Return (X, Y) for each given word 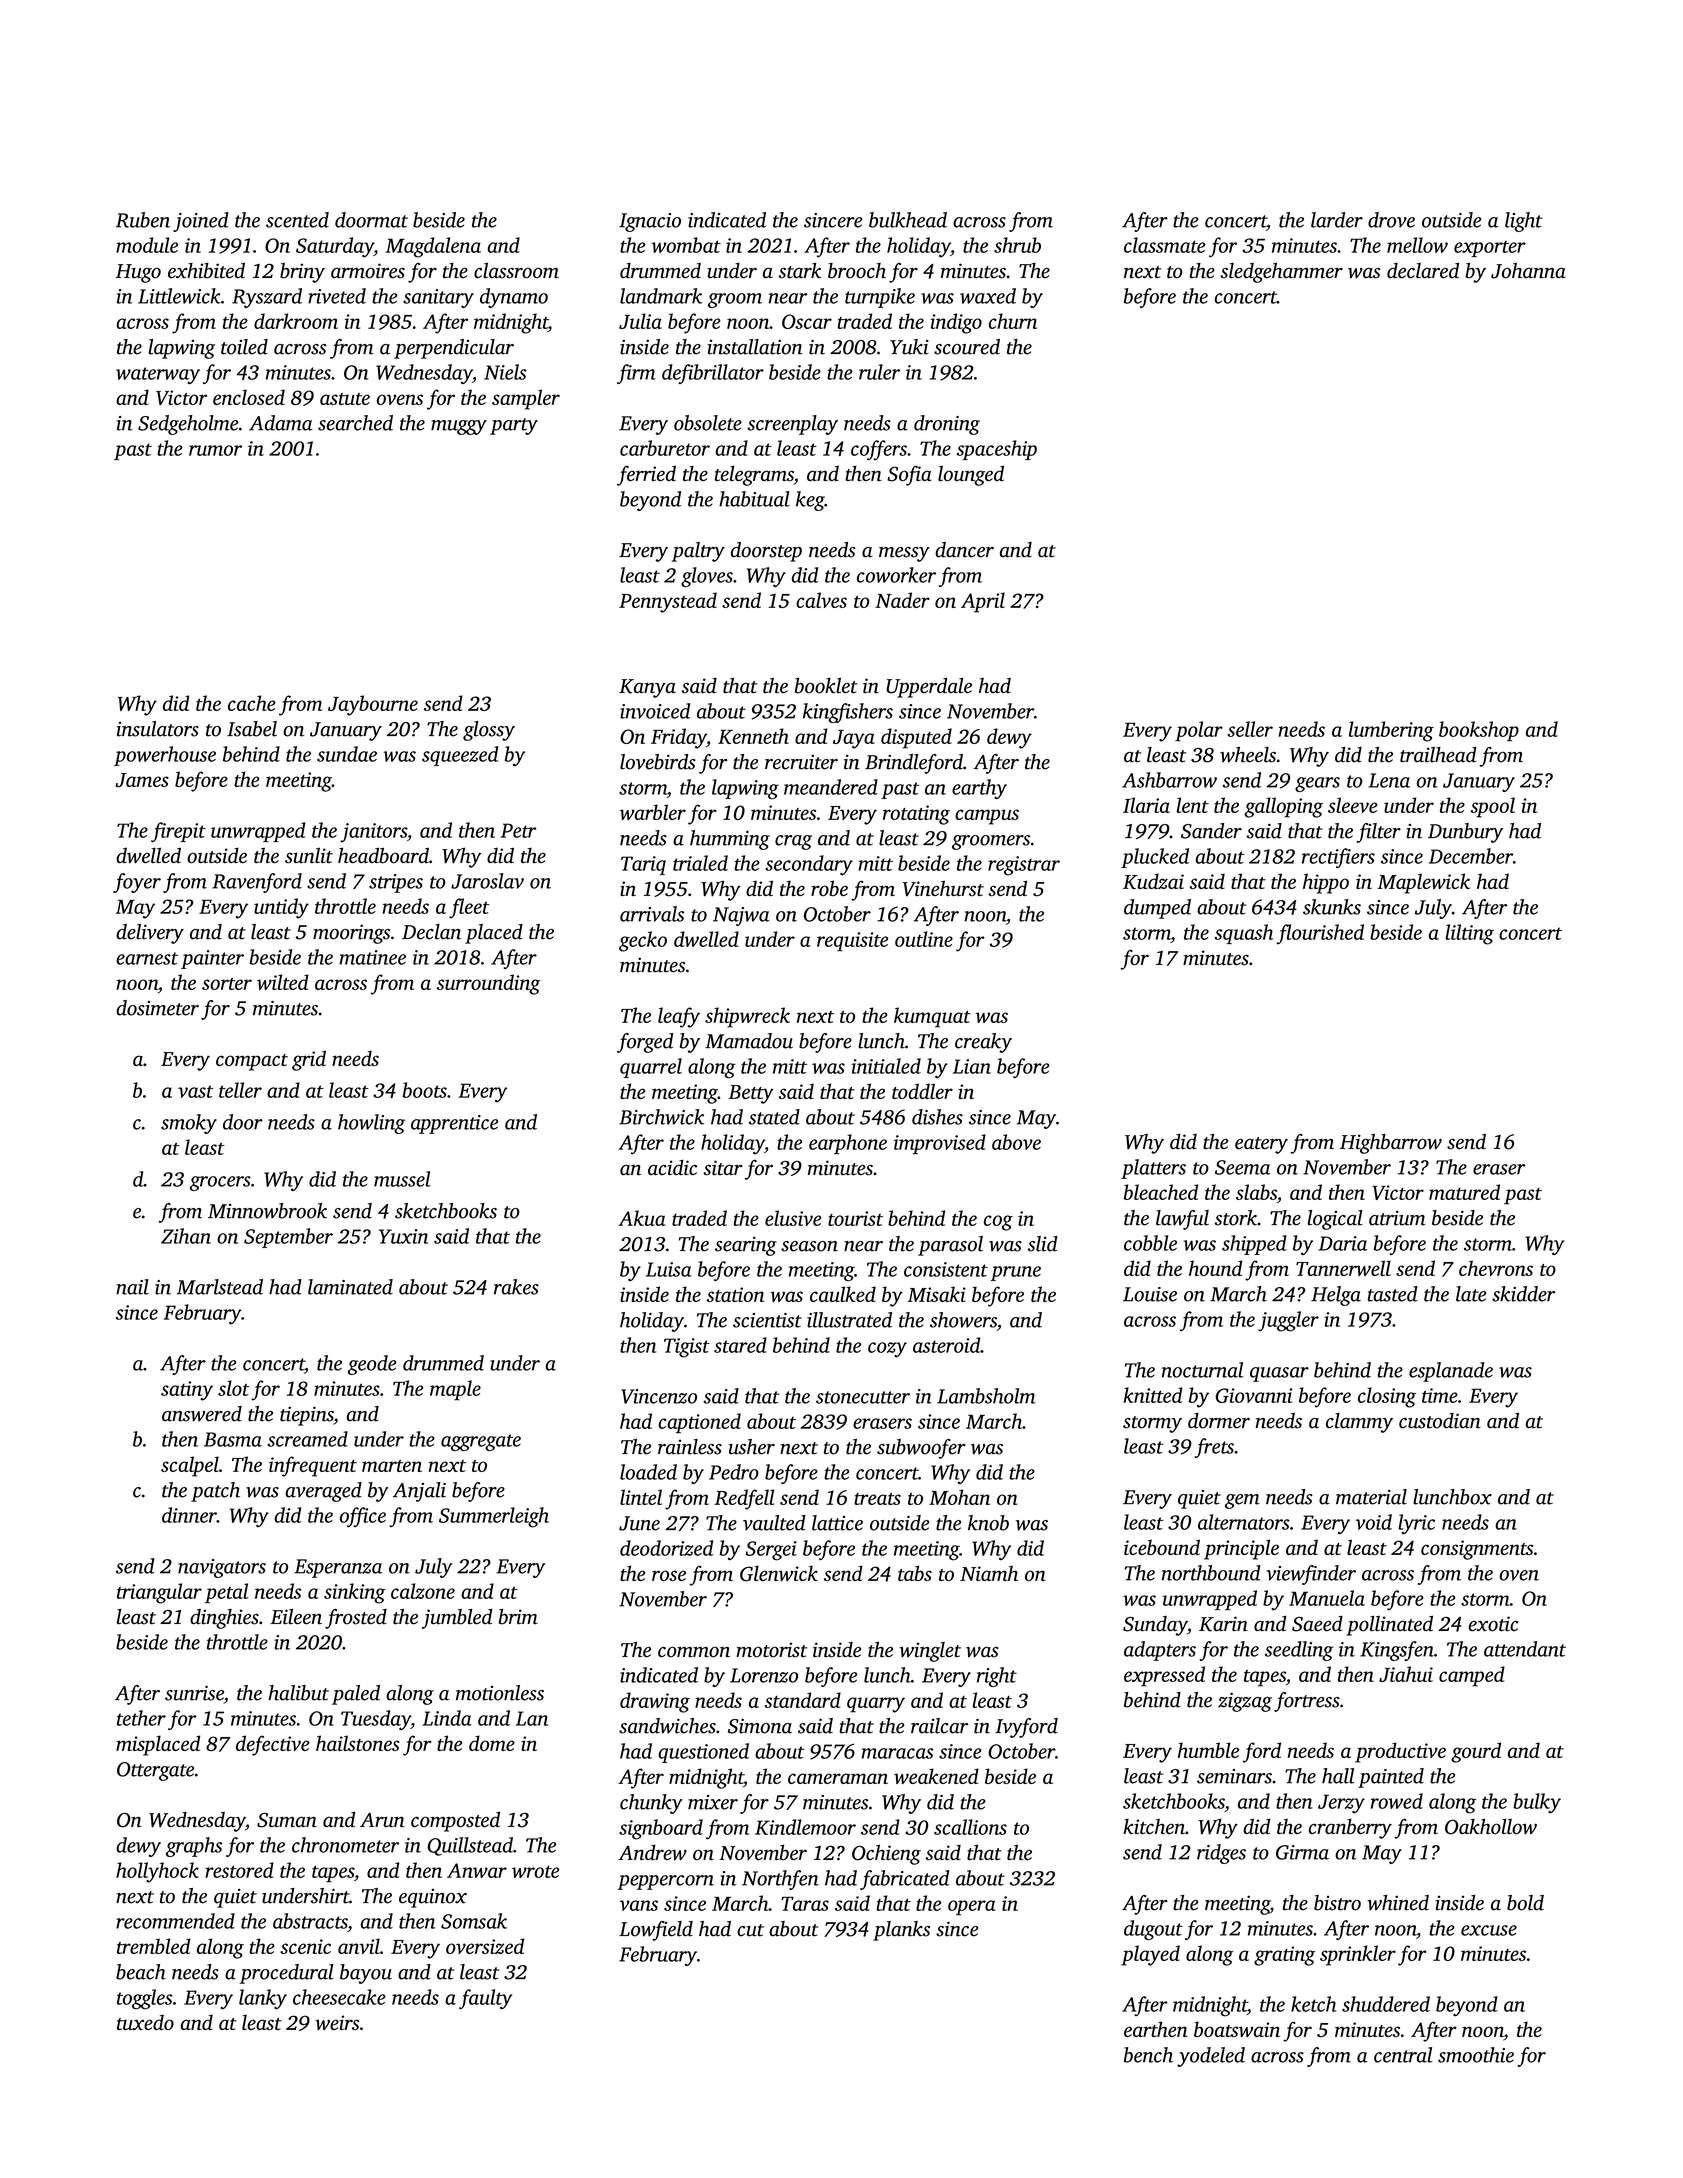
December (1471, 856)
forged (645, 1043)
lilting (1469, 934)
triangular (159, 1593)
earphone (848, 1144)
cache (252, 703)
